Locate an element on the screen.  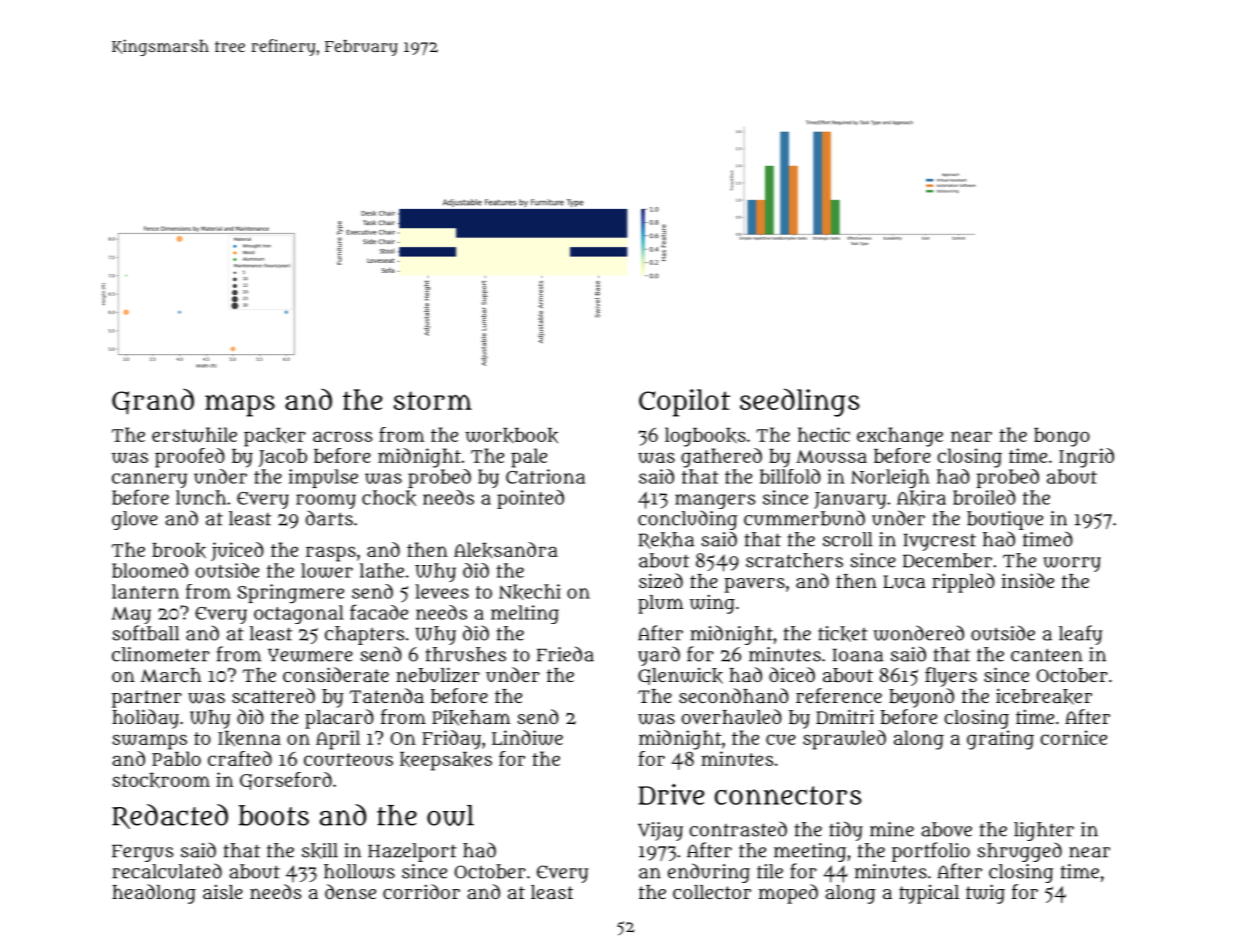
courteous is located at coordinates (348, 759).
